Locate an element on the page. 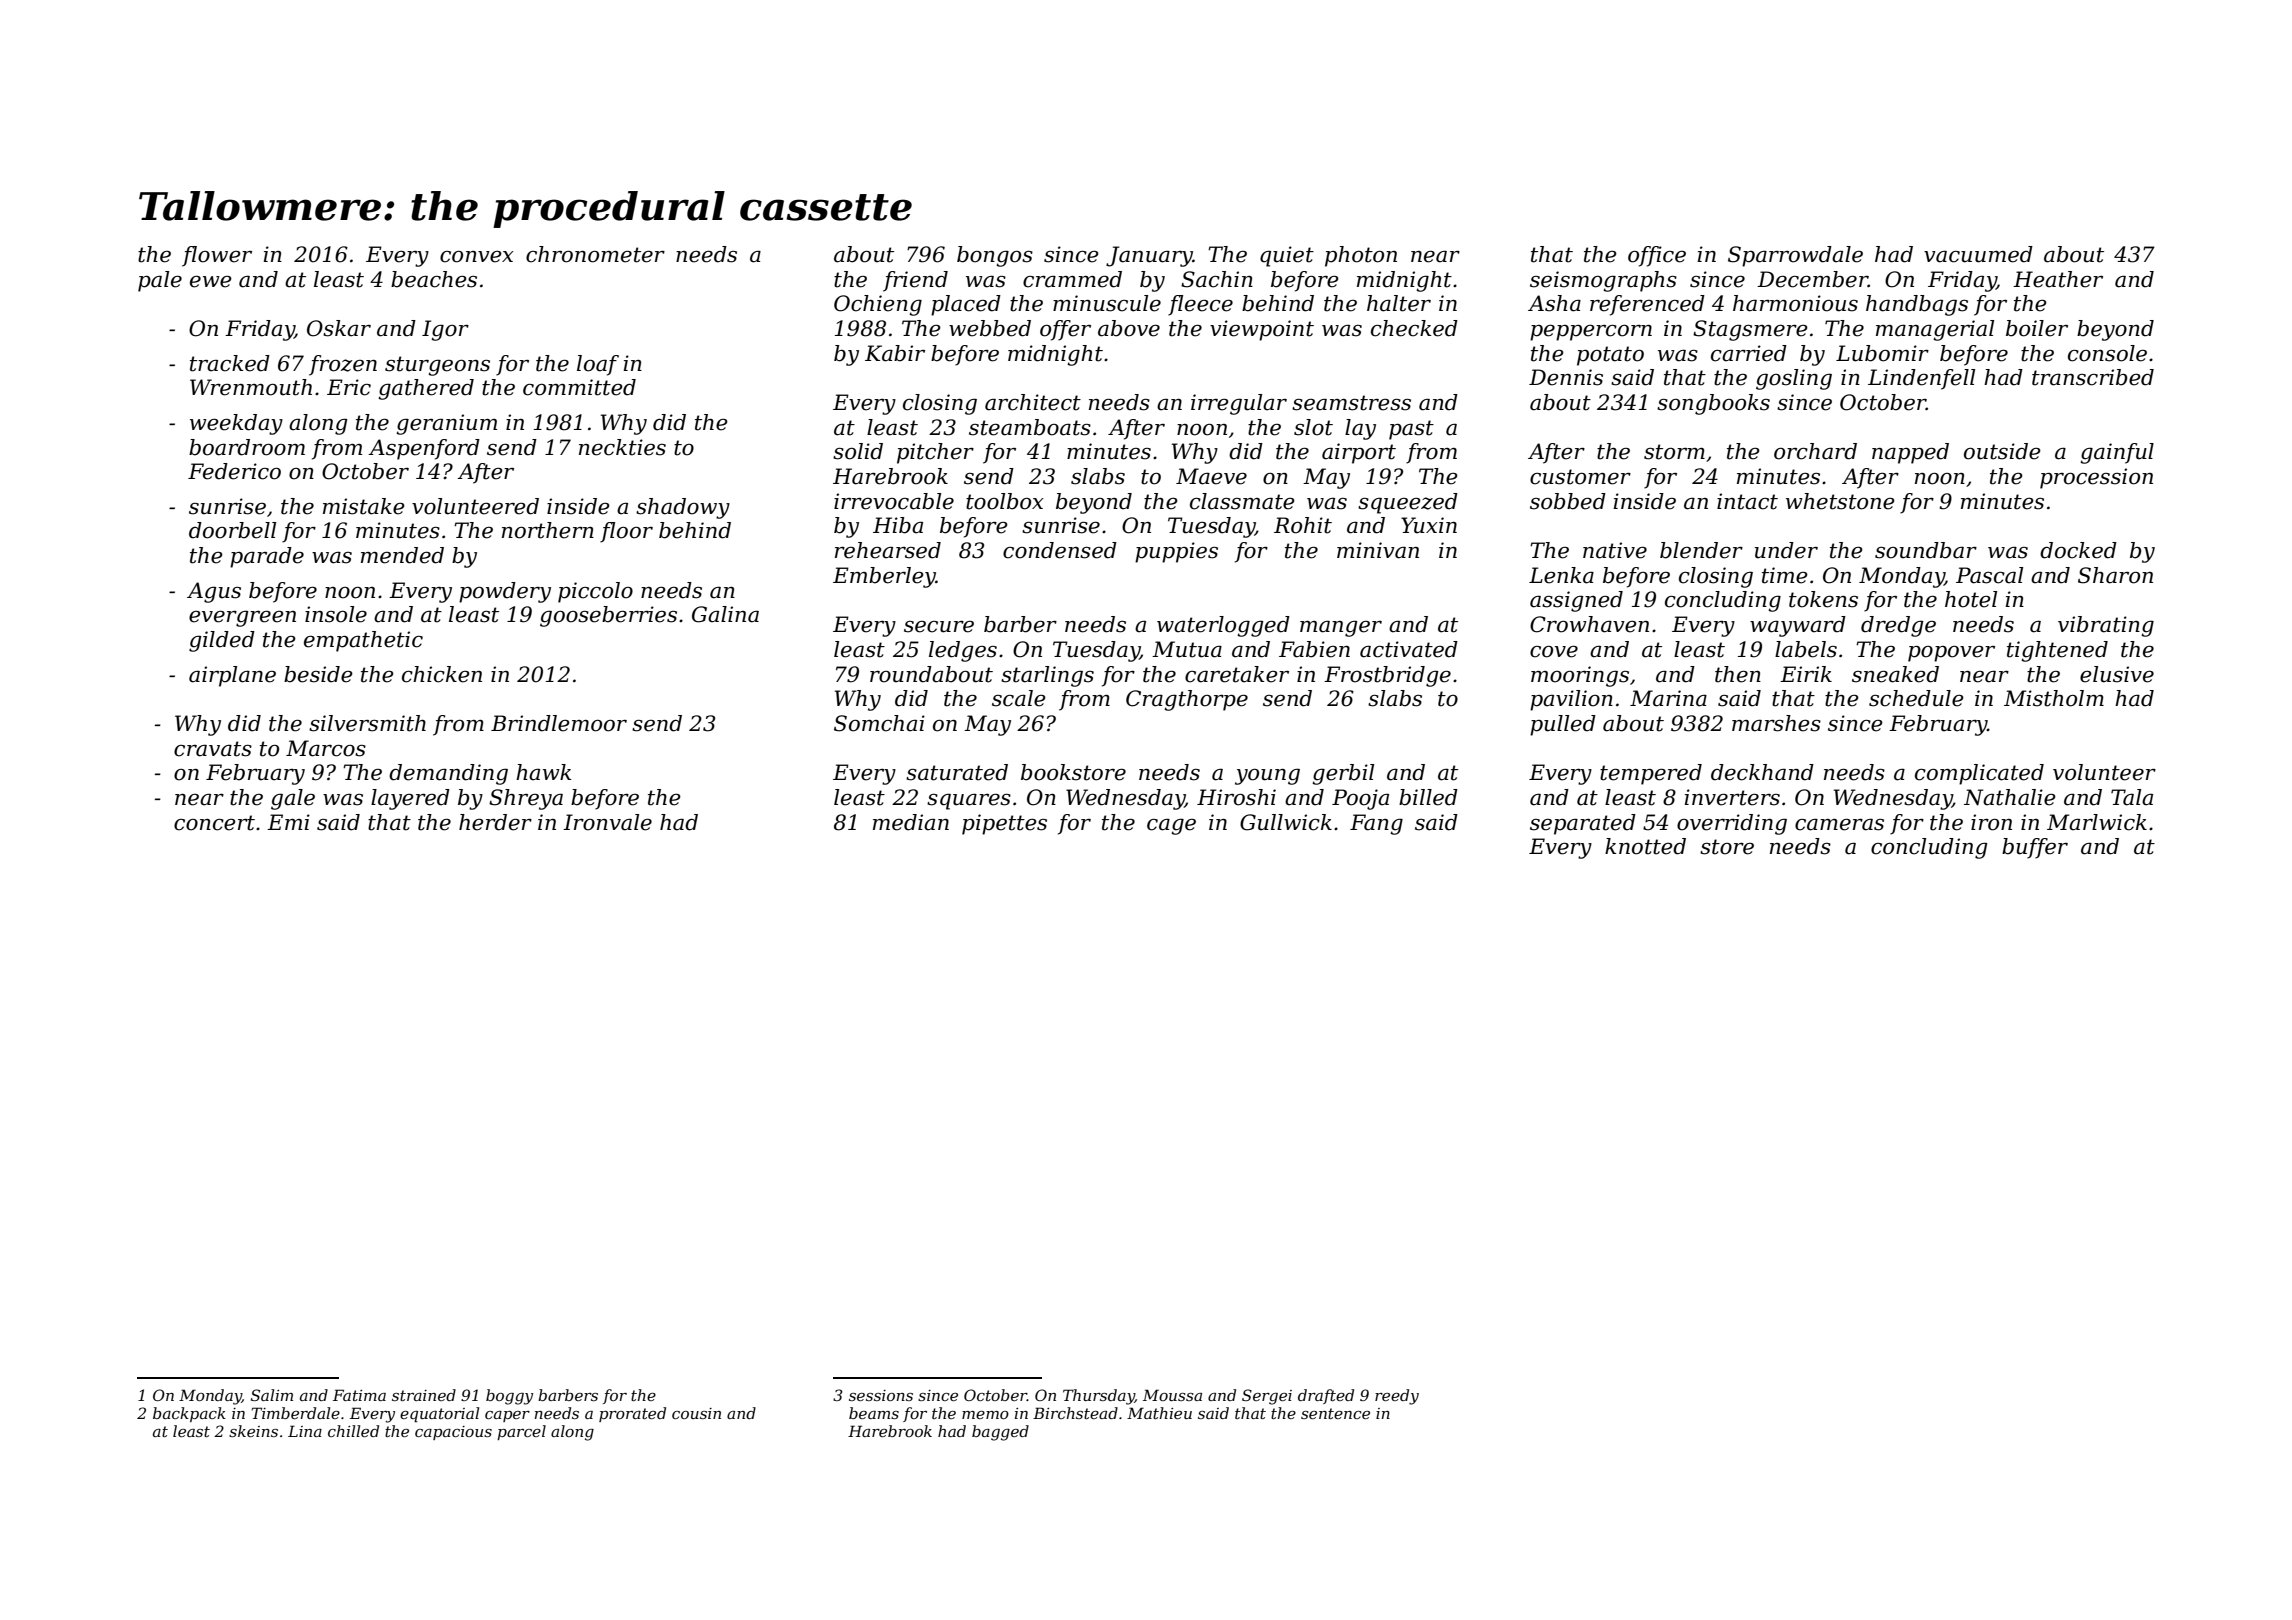 This document has height=1620, width=2292. ledges is located at coordinates (963, 651).
